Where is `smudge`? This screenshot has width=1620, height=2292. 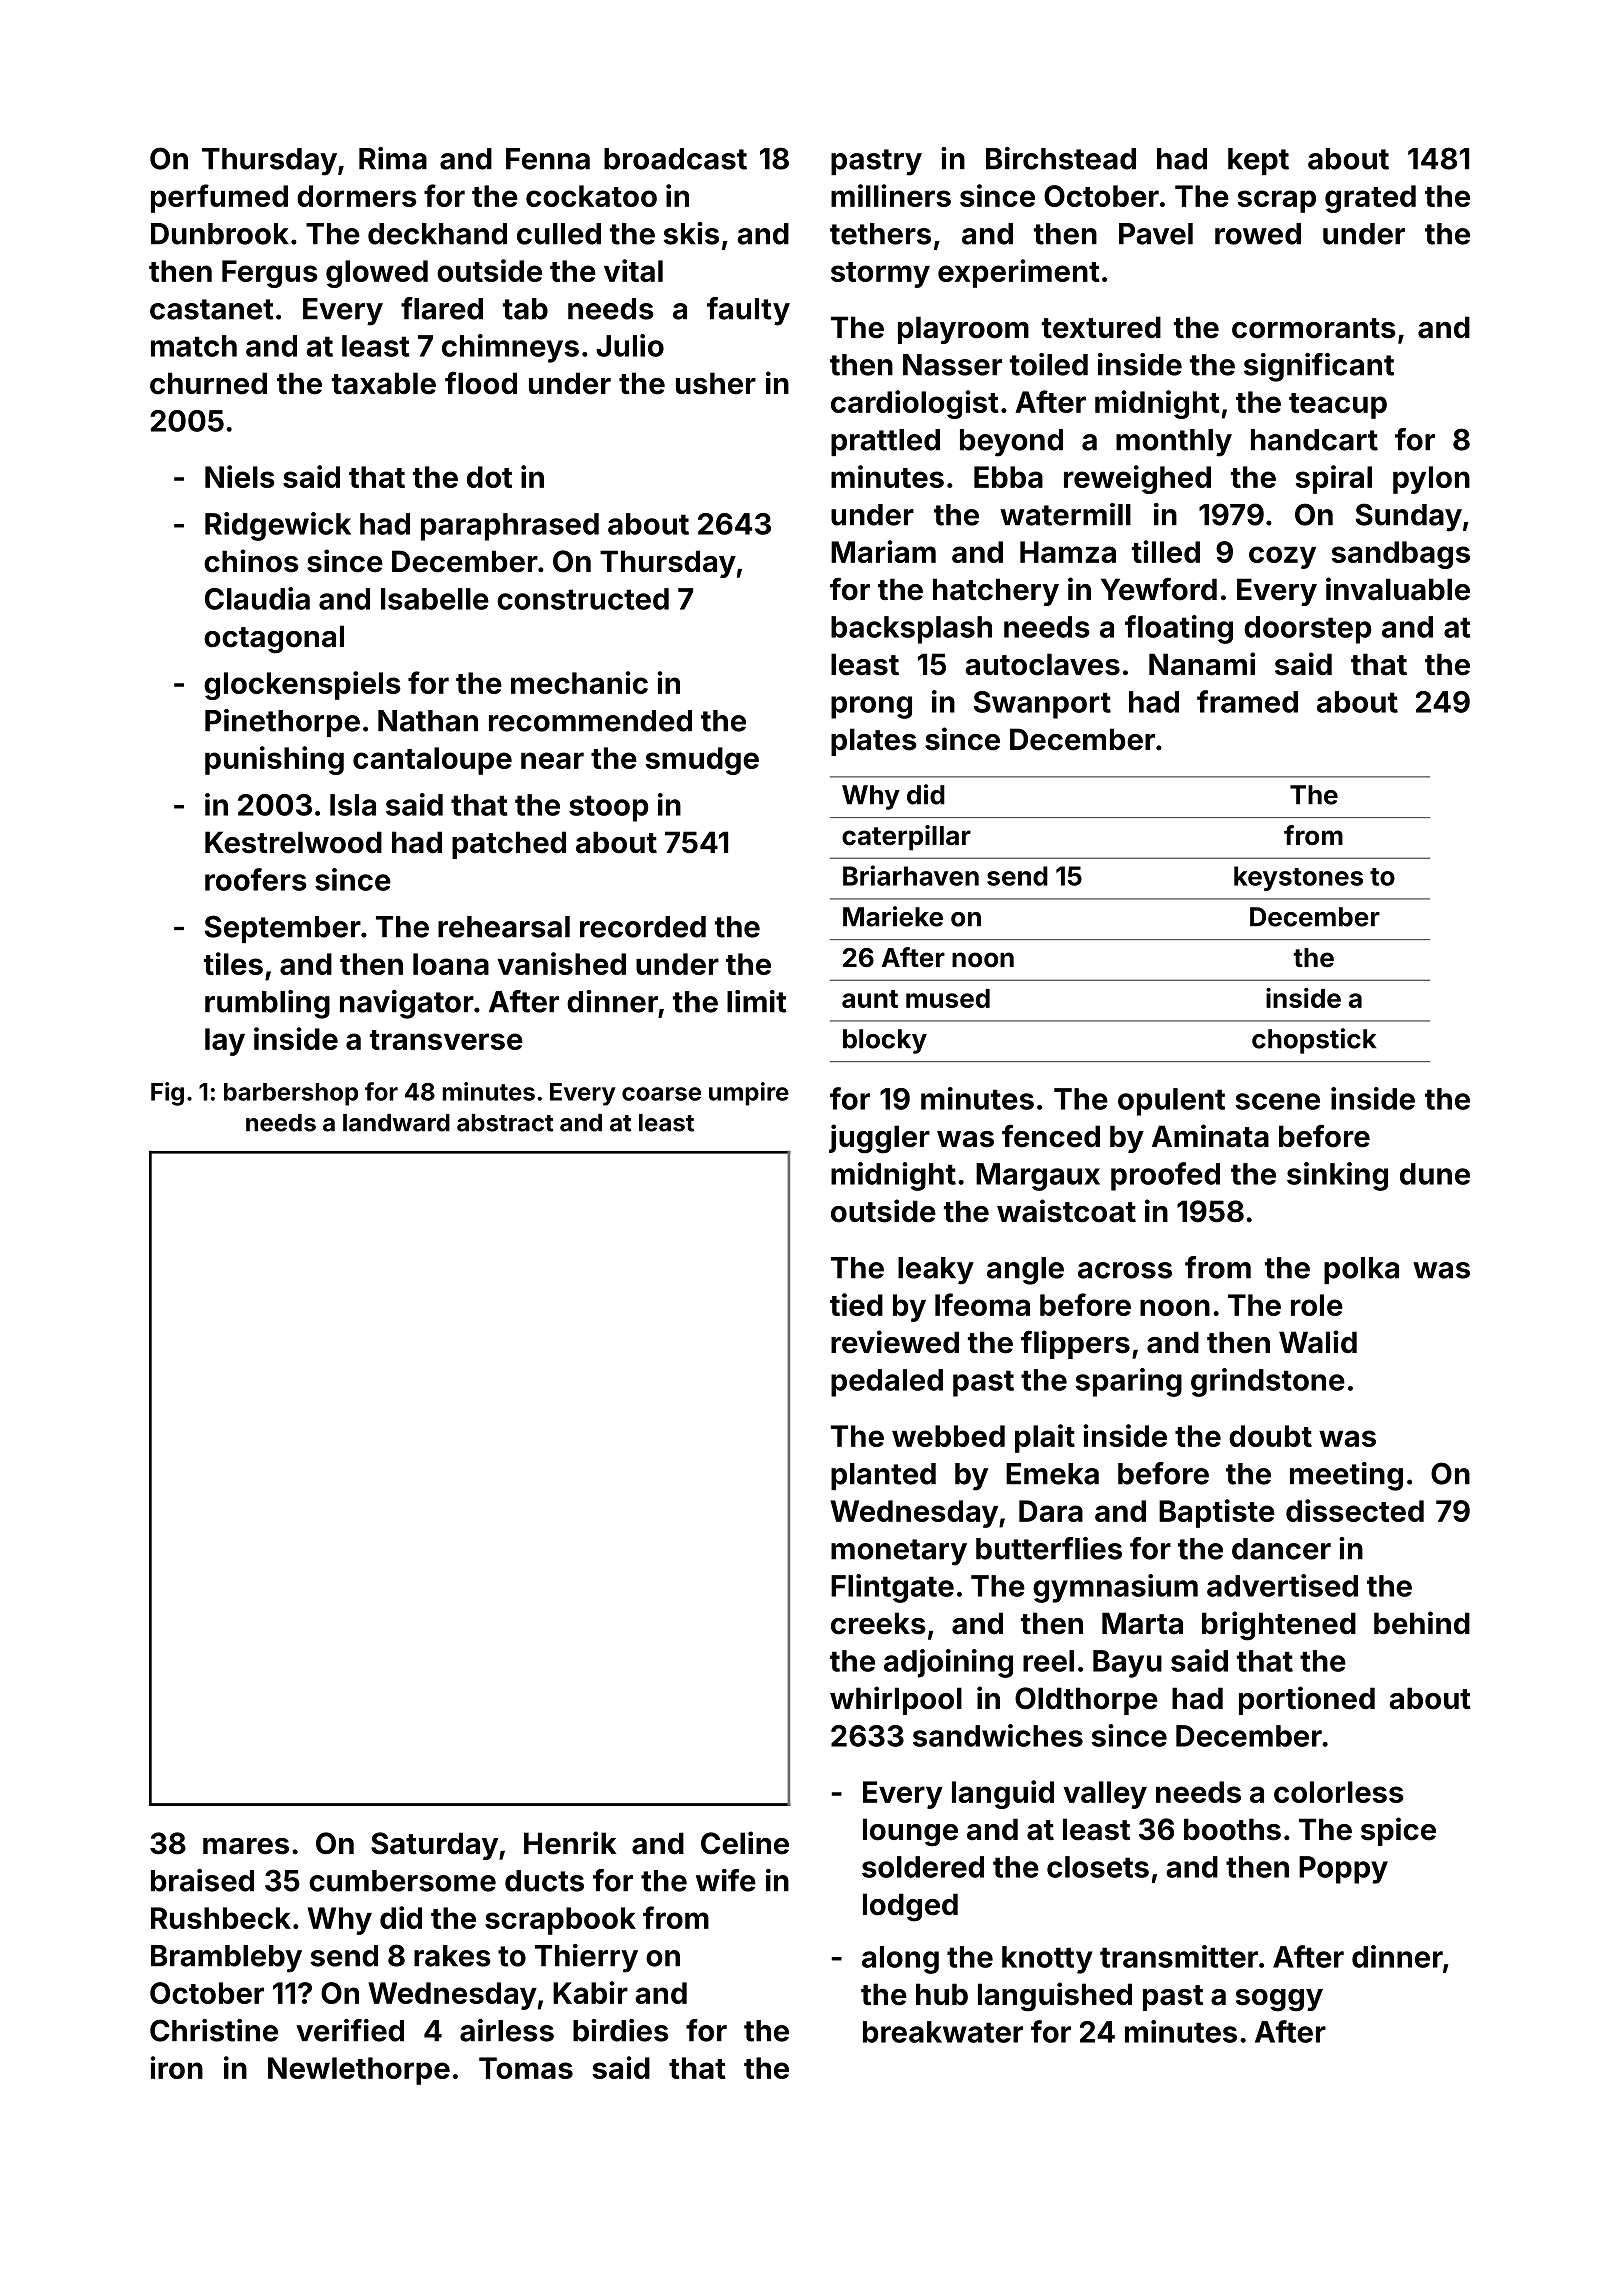 smudge is located at coordinates (702, 761).
